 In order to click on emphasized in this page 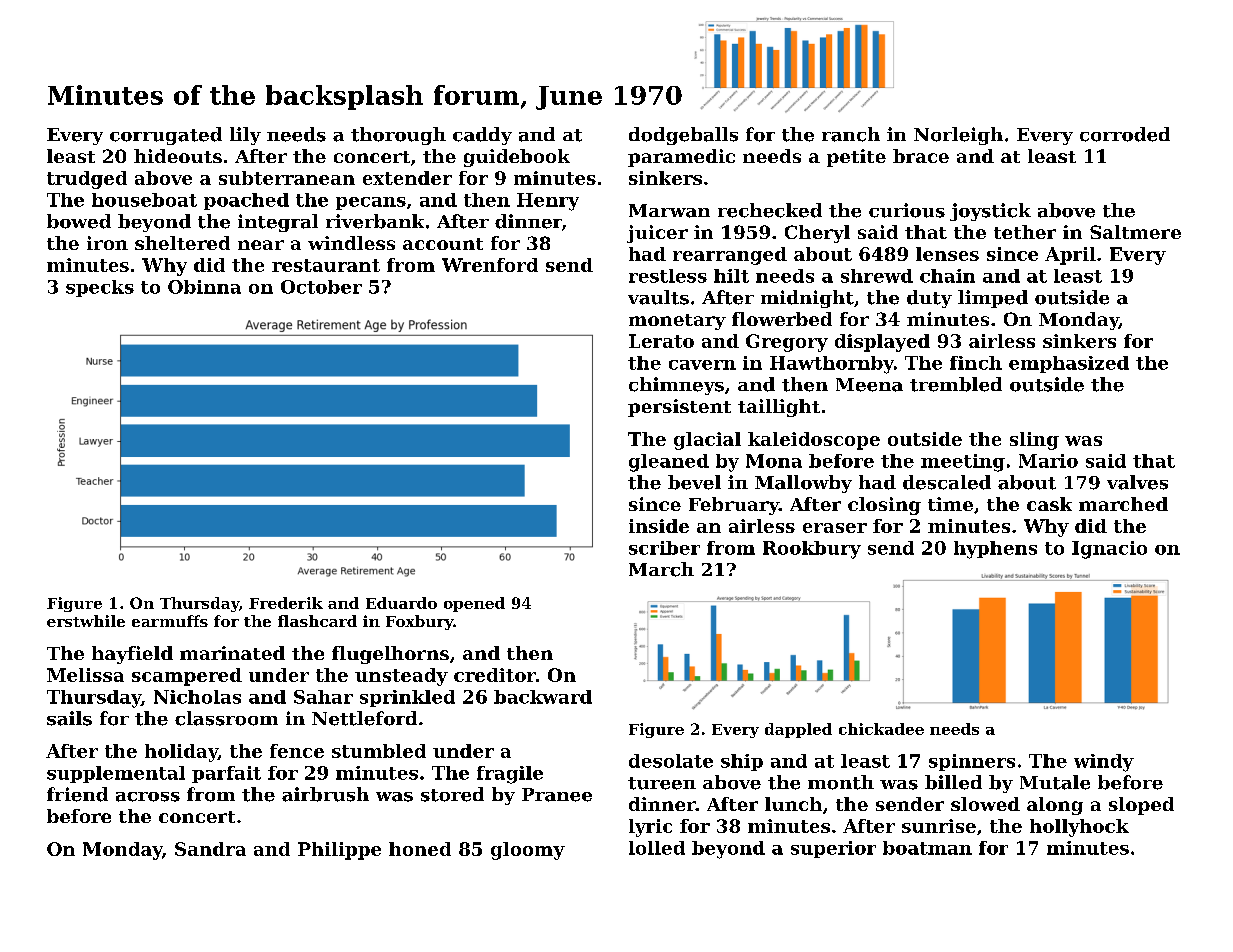, I will do `click(1069, 364)`.
